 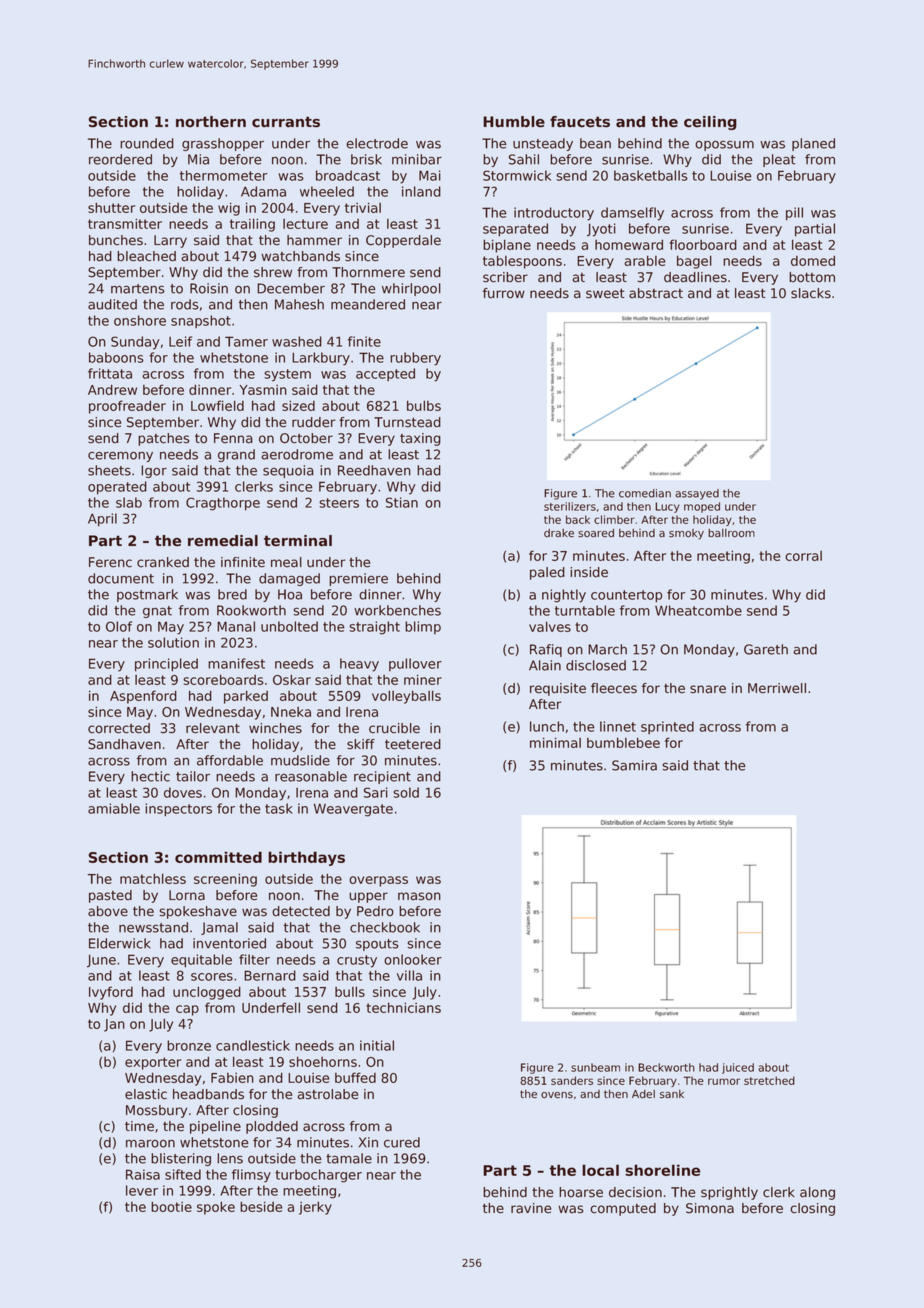 I want to click on accepted, so click(x=385, y=374).
